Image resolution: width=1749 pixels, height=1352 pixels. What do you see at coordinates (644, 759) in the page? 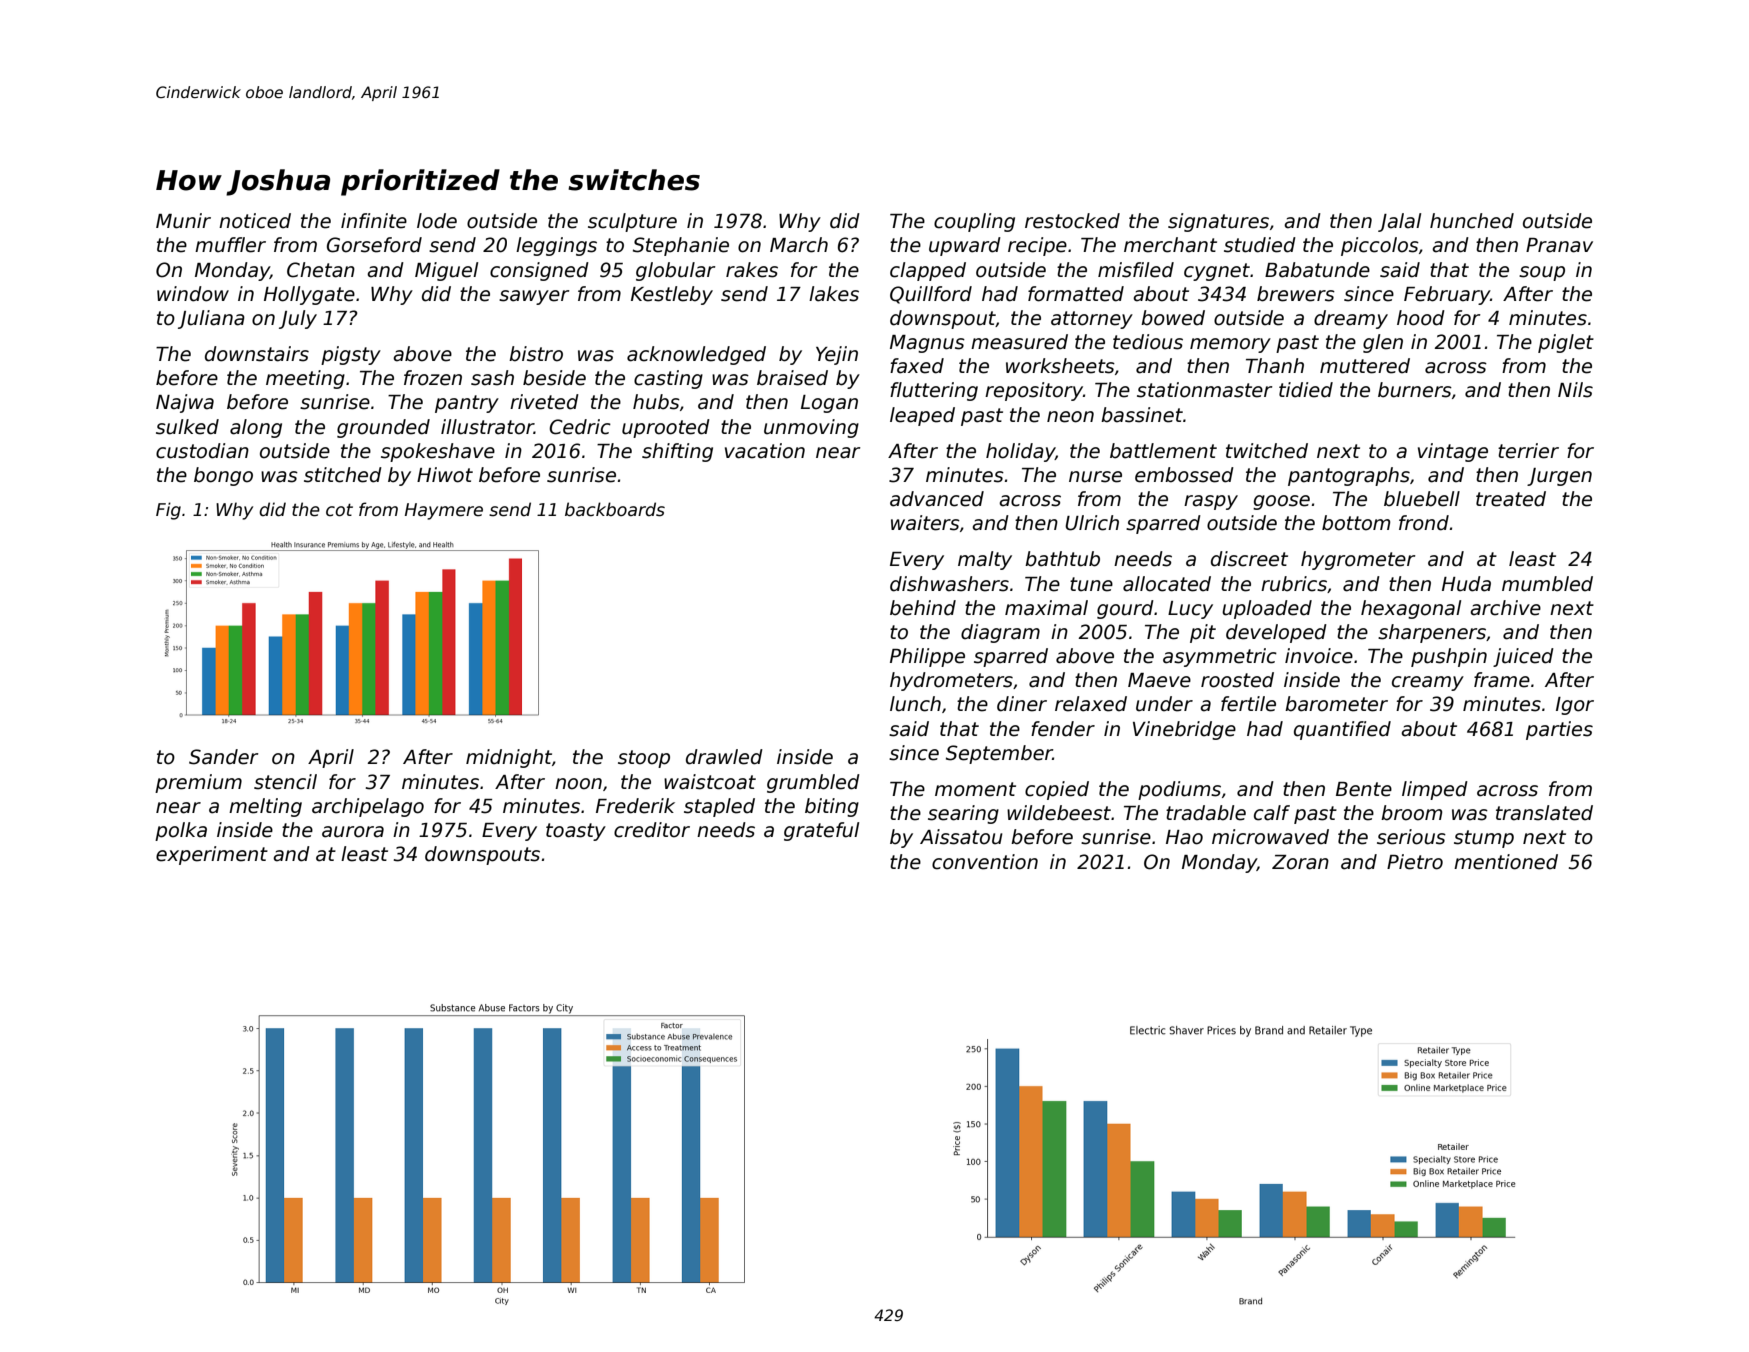
I see `stoop` at bounding box center [644, 759].
